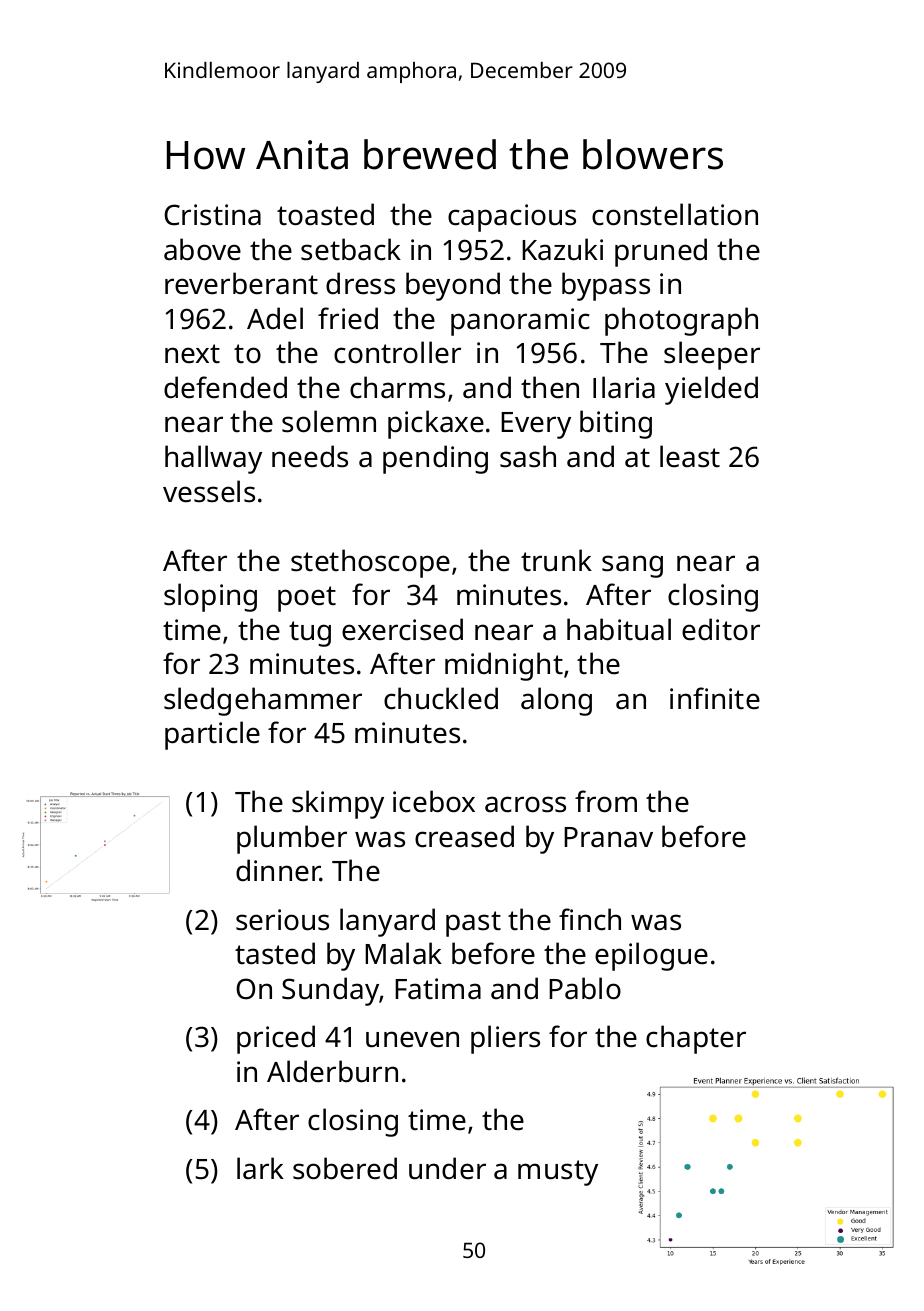 Image resolution: width=924 pixels, height=1311 pixels. What do you see at coordinates (651, 956) in the screenshot?
I see `epilogue` at bounding box center [651, 956].
